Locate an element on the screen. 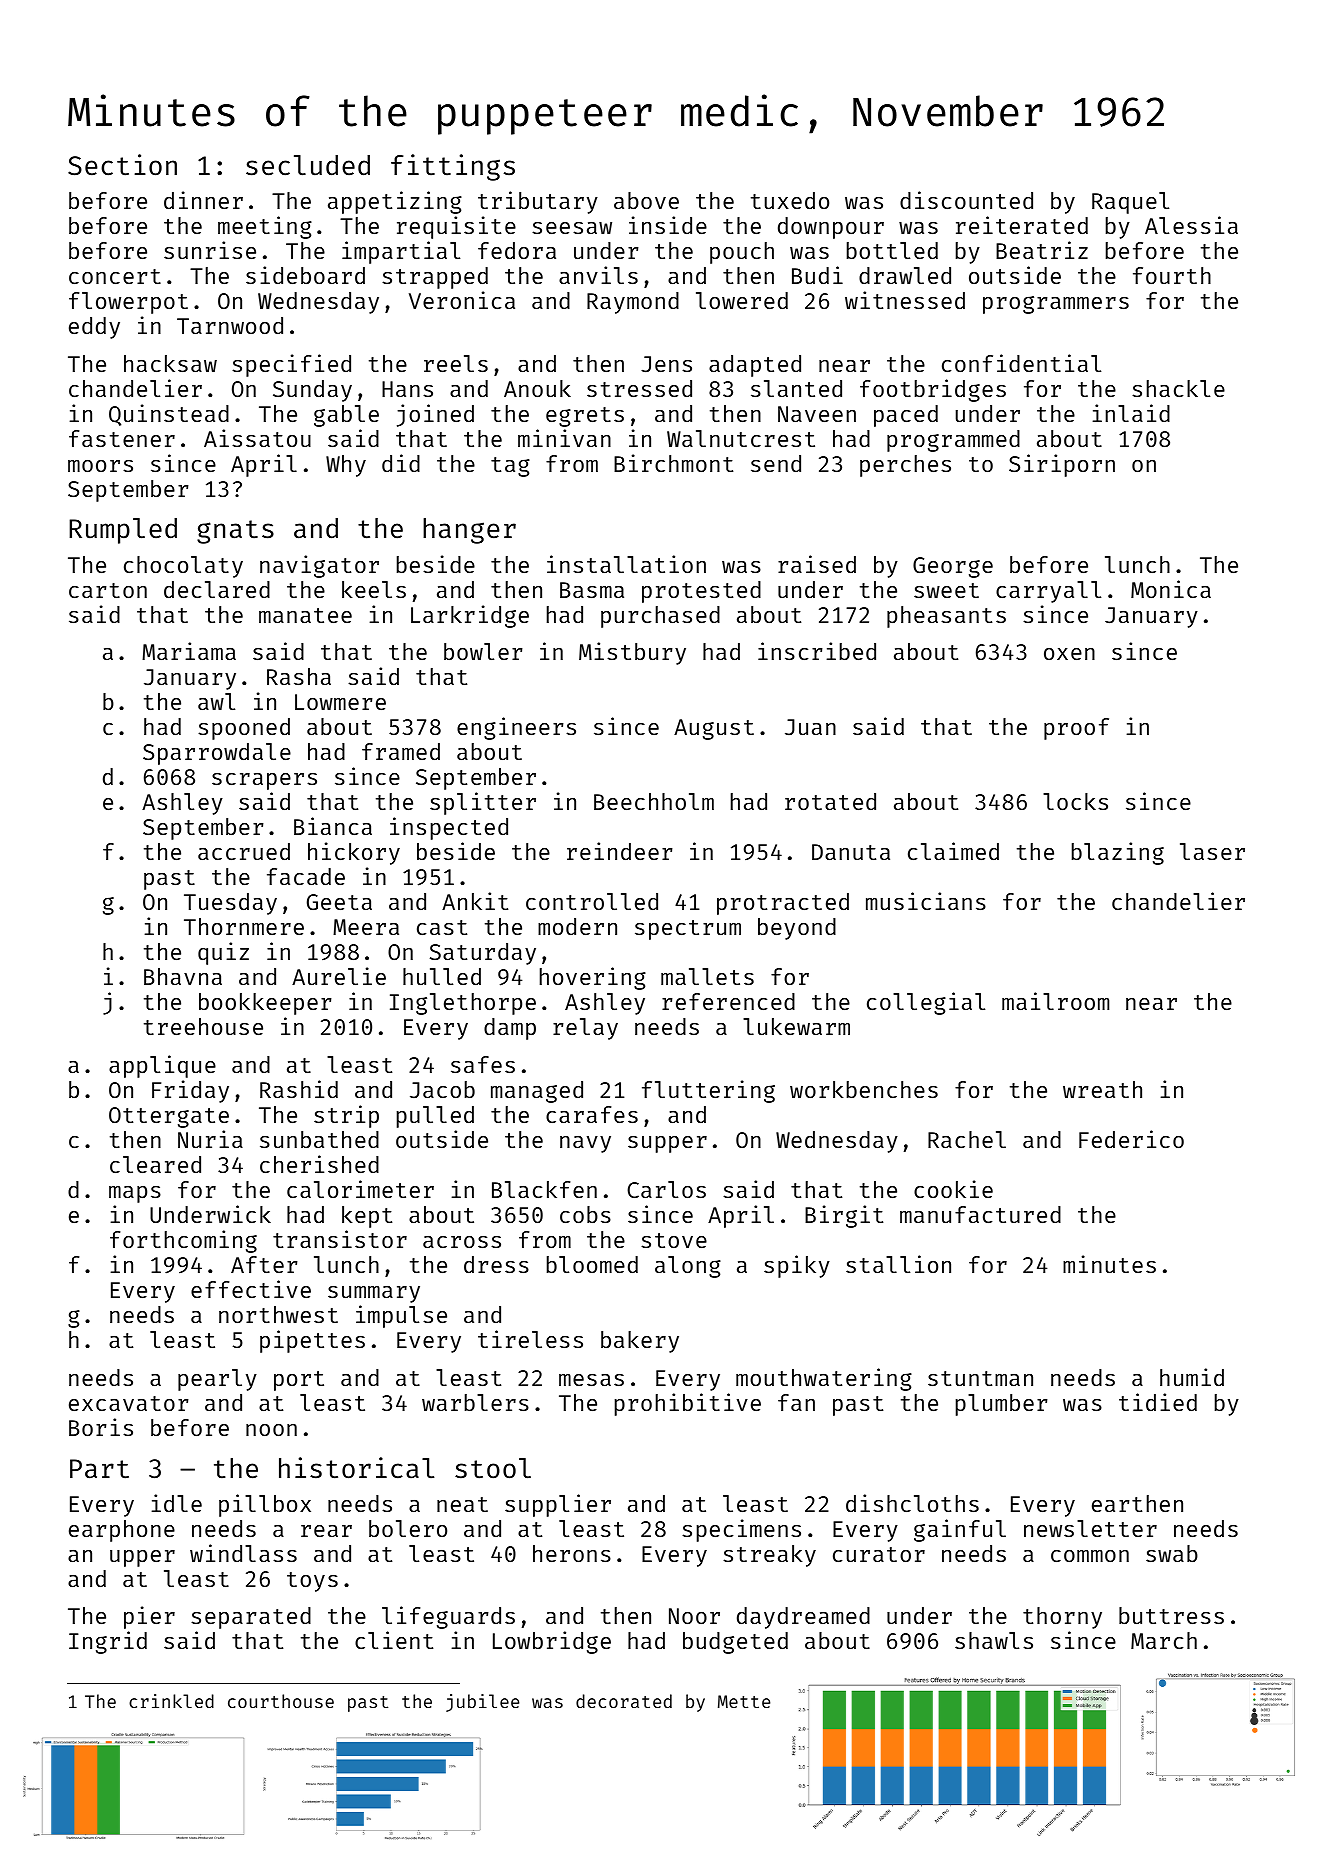  discounted is located at coordinates (966, 200).
